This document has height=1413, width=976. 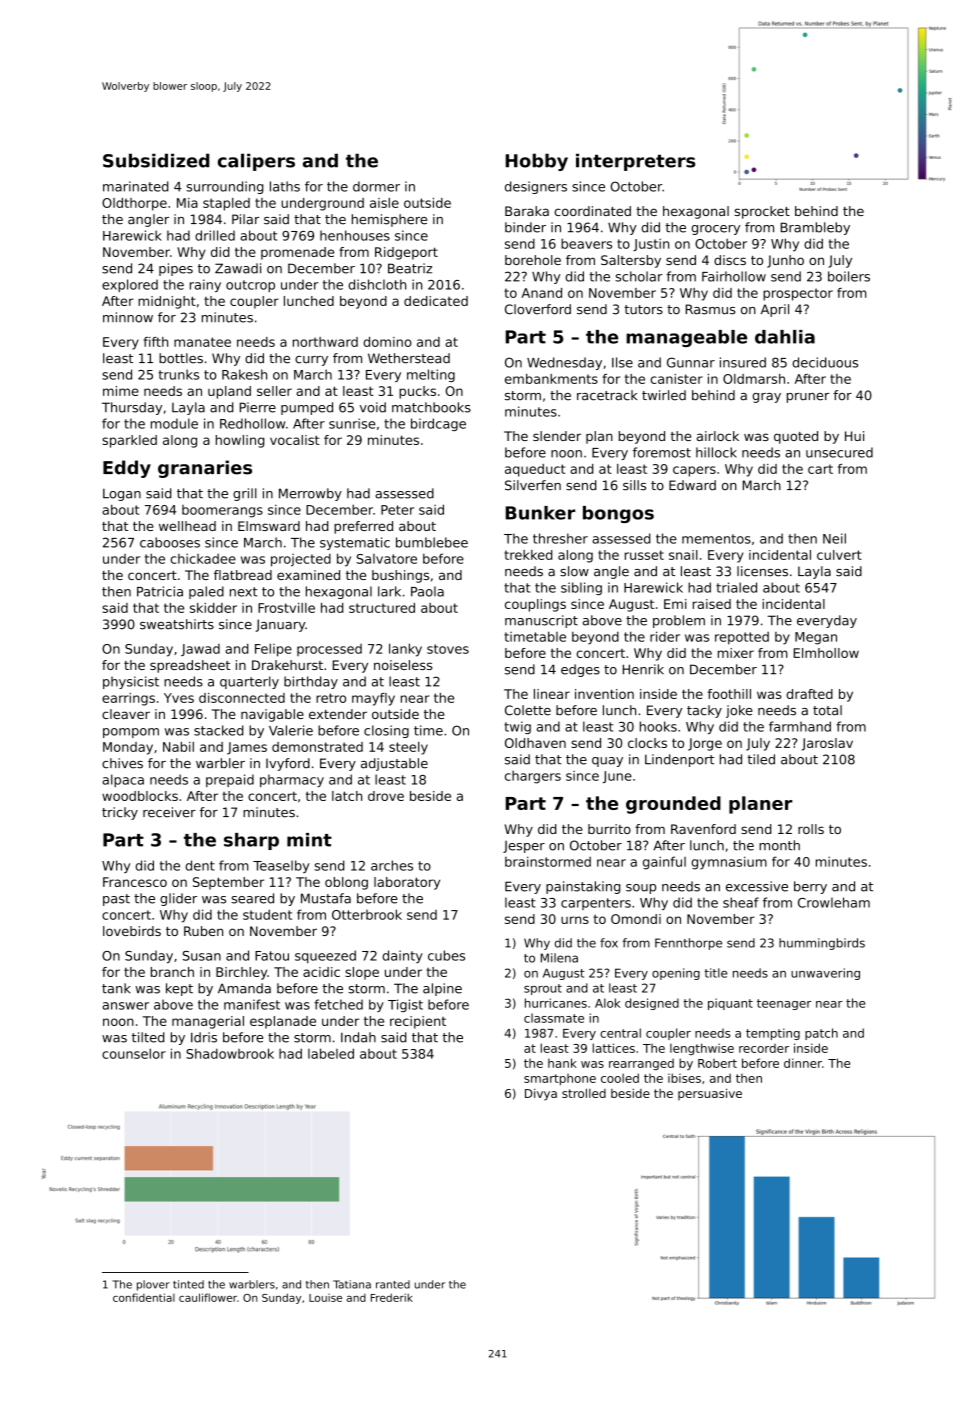 I want to click on deciduous, so click(x=825, y=362).
